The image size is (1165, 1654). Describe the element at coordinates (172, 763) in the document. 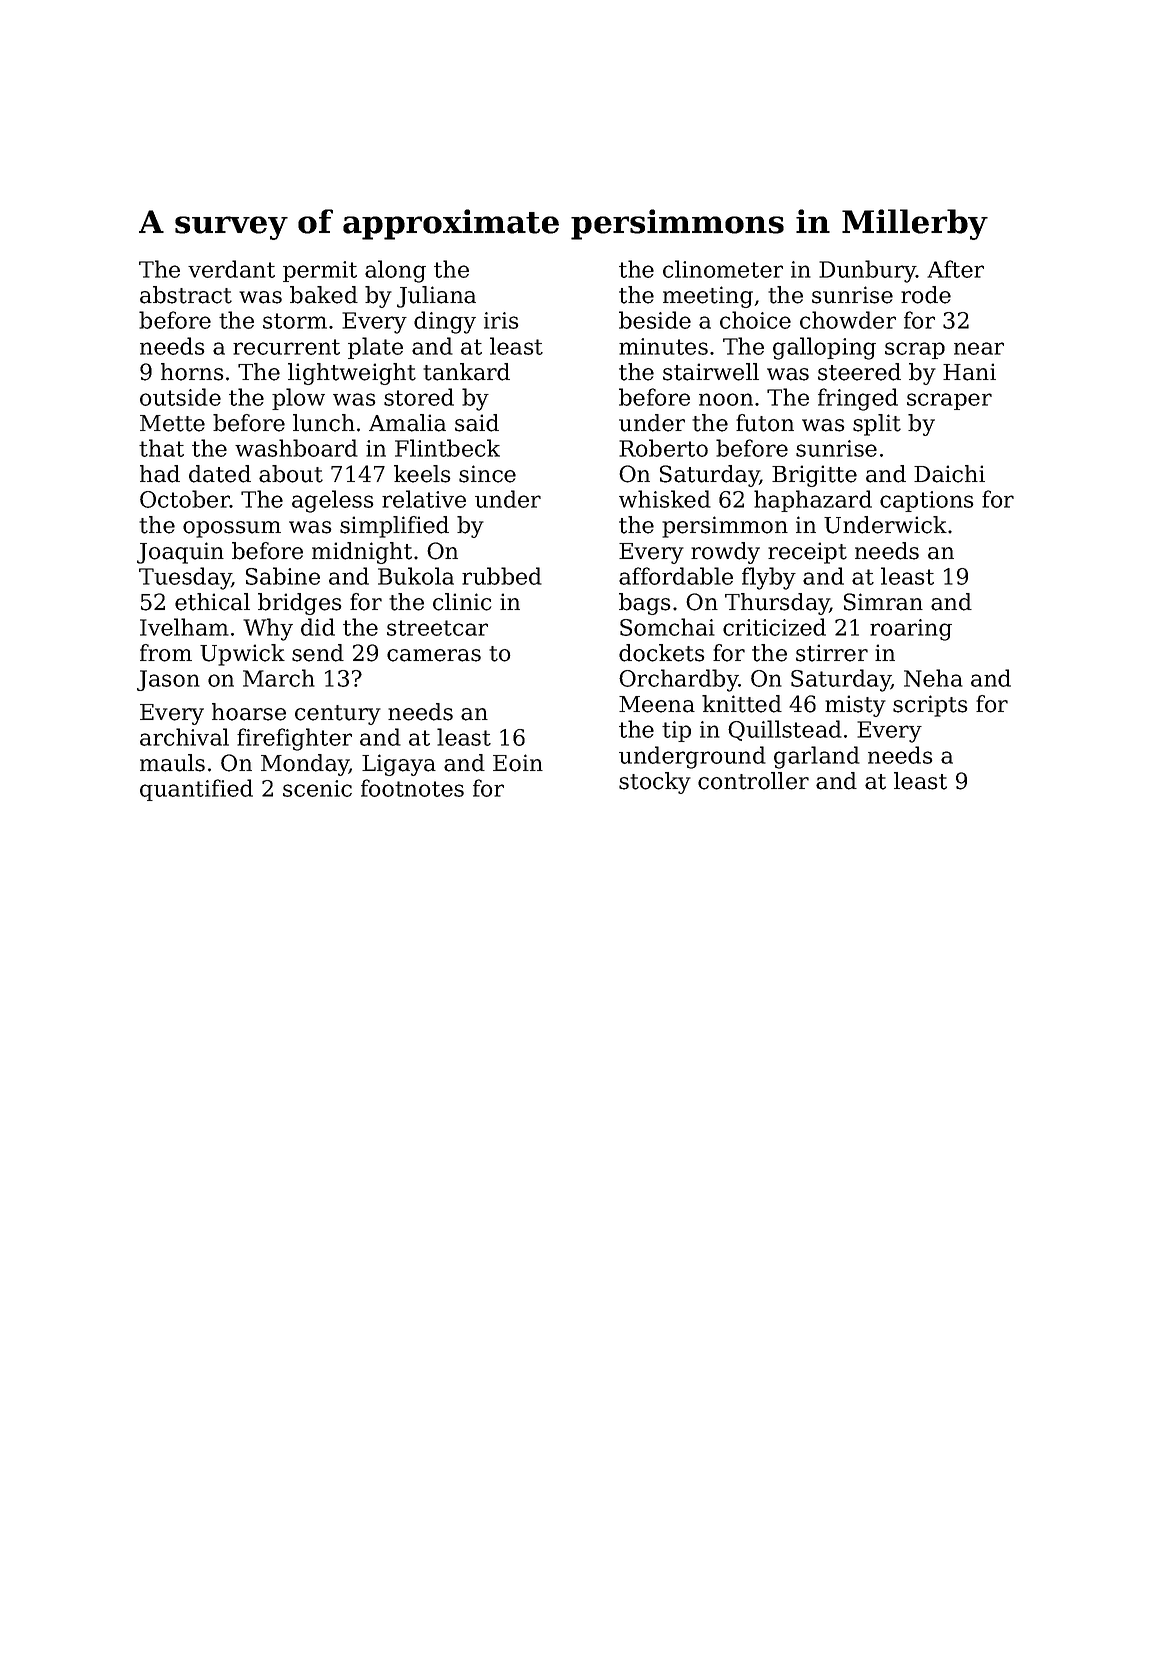

I see `mauls` at that location.
